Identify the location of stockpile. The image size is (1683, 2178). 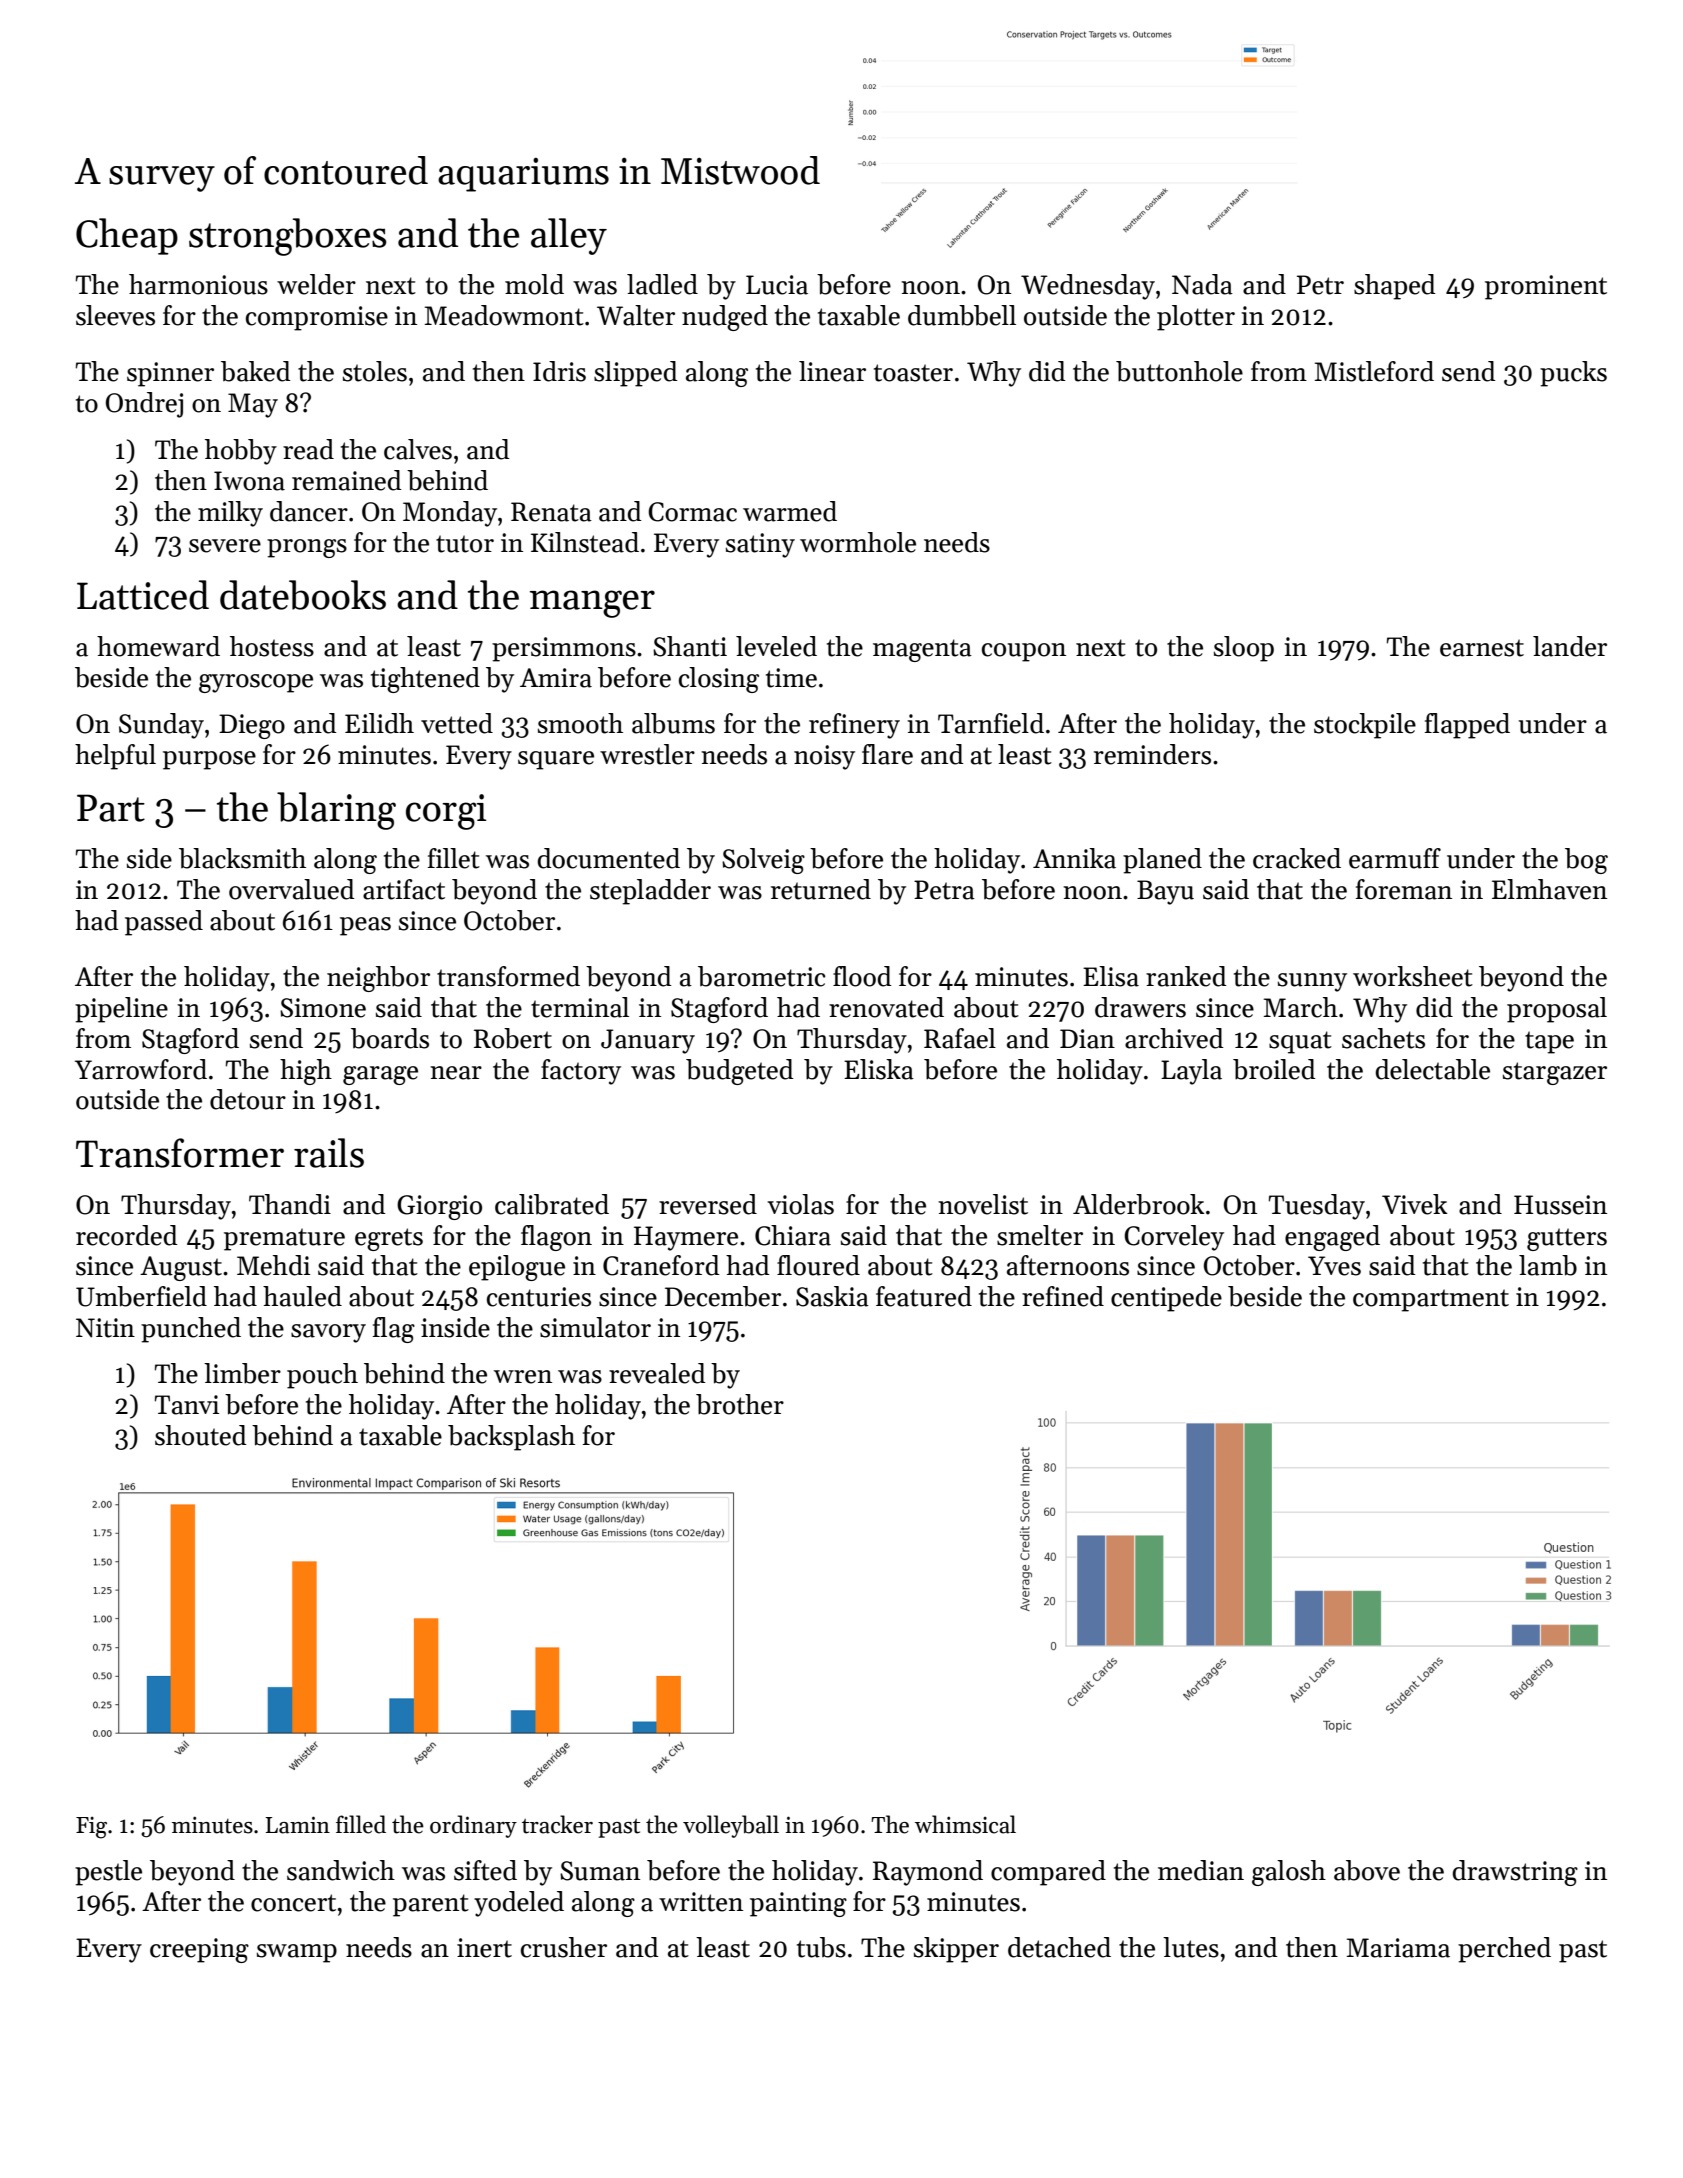
(1365, 726).
